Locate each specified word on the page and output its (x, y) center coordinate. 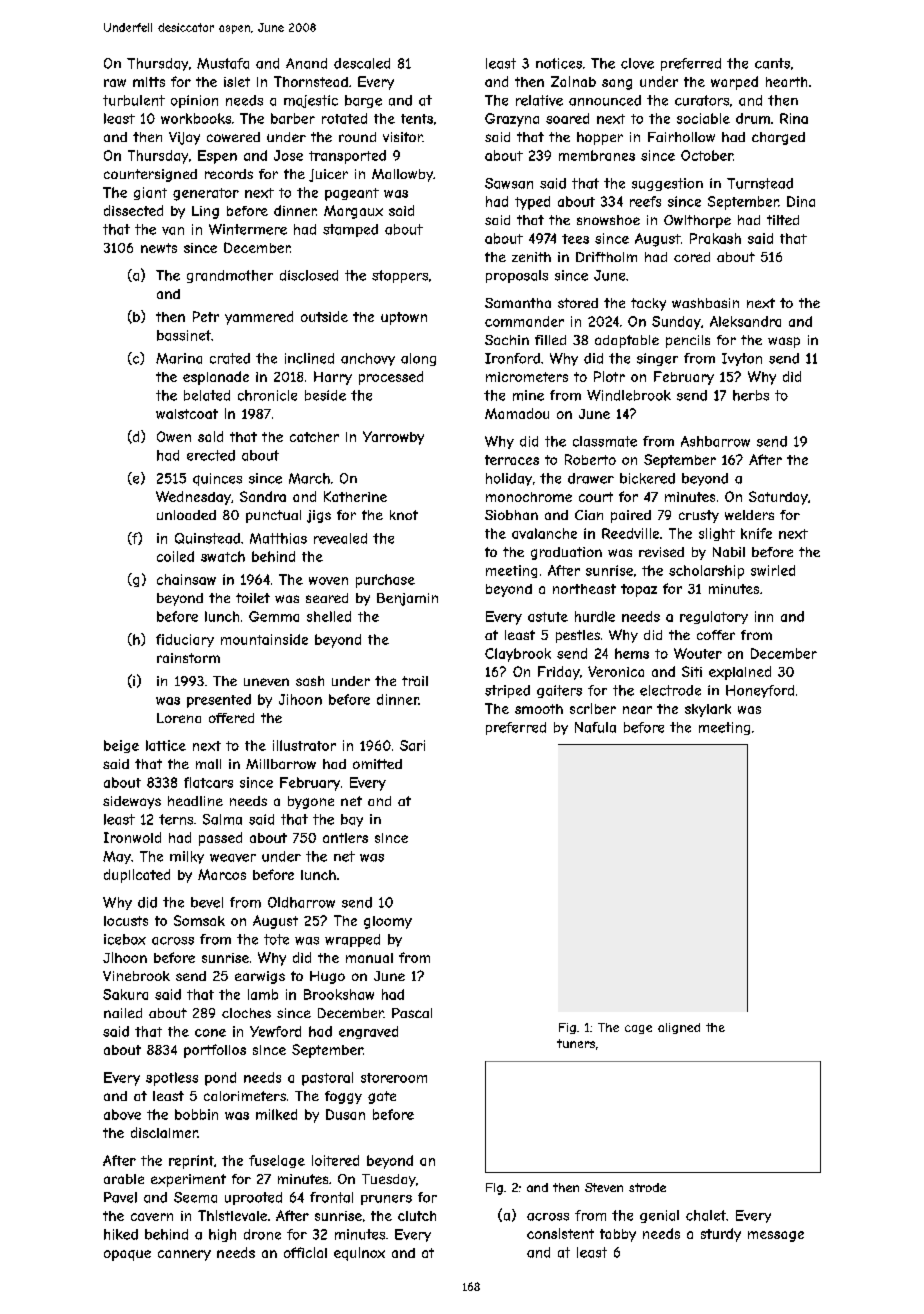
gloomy (388, 922)
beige (121, 746)
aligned (679, 1028)
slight (717, 534)
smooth (539, 709)
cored (692, 257)
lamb (263, 994)
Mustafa (223, 63)
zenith (531, 257)
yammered (259, 318)
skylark (708, 710)
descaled (362, 63)
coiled (175, 556)
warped (734, 83)
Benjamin (407, 599)
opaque (127, 1255)
